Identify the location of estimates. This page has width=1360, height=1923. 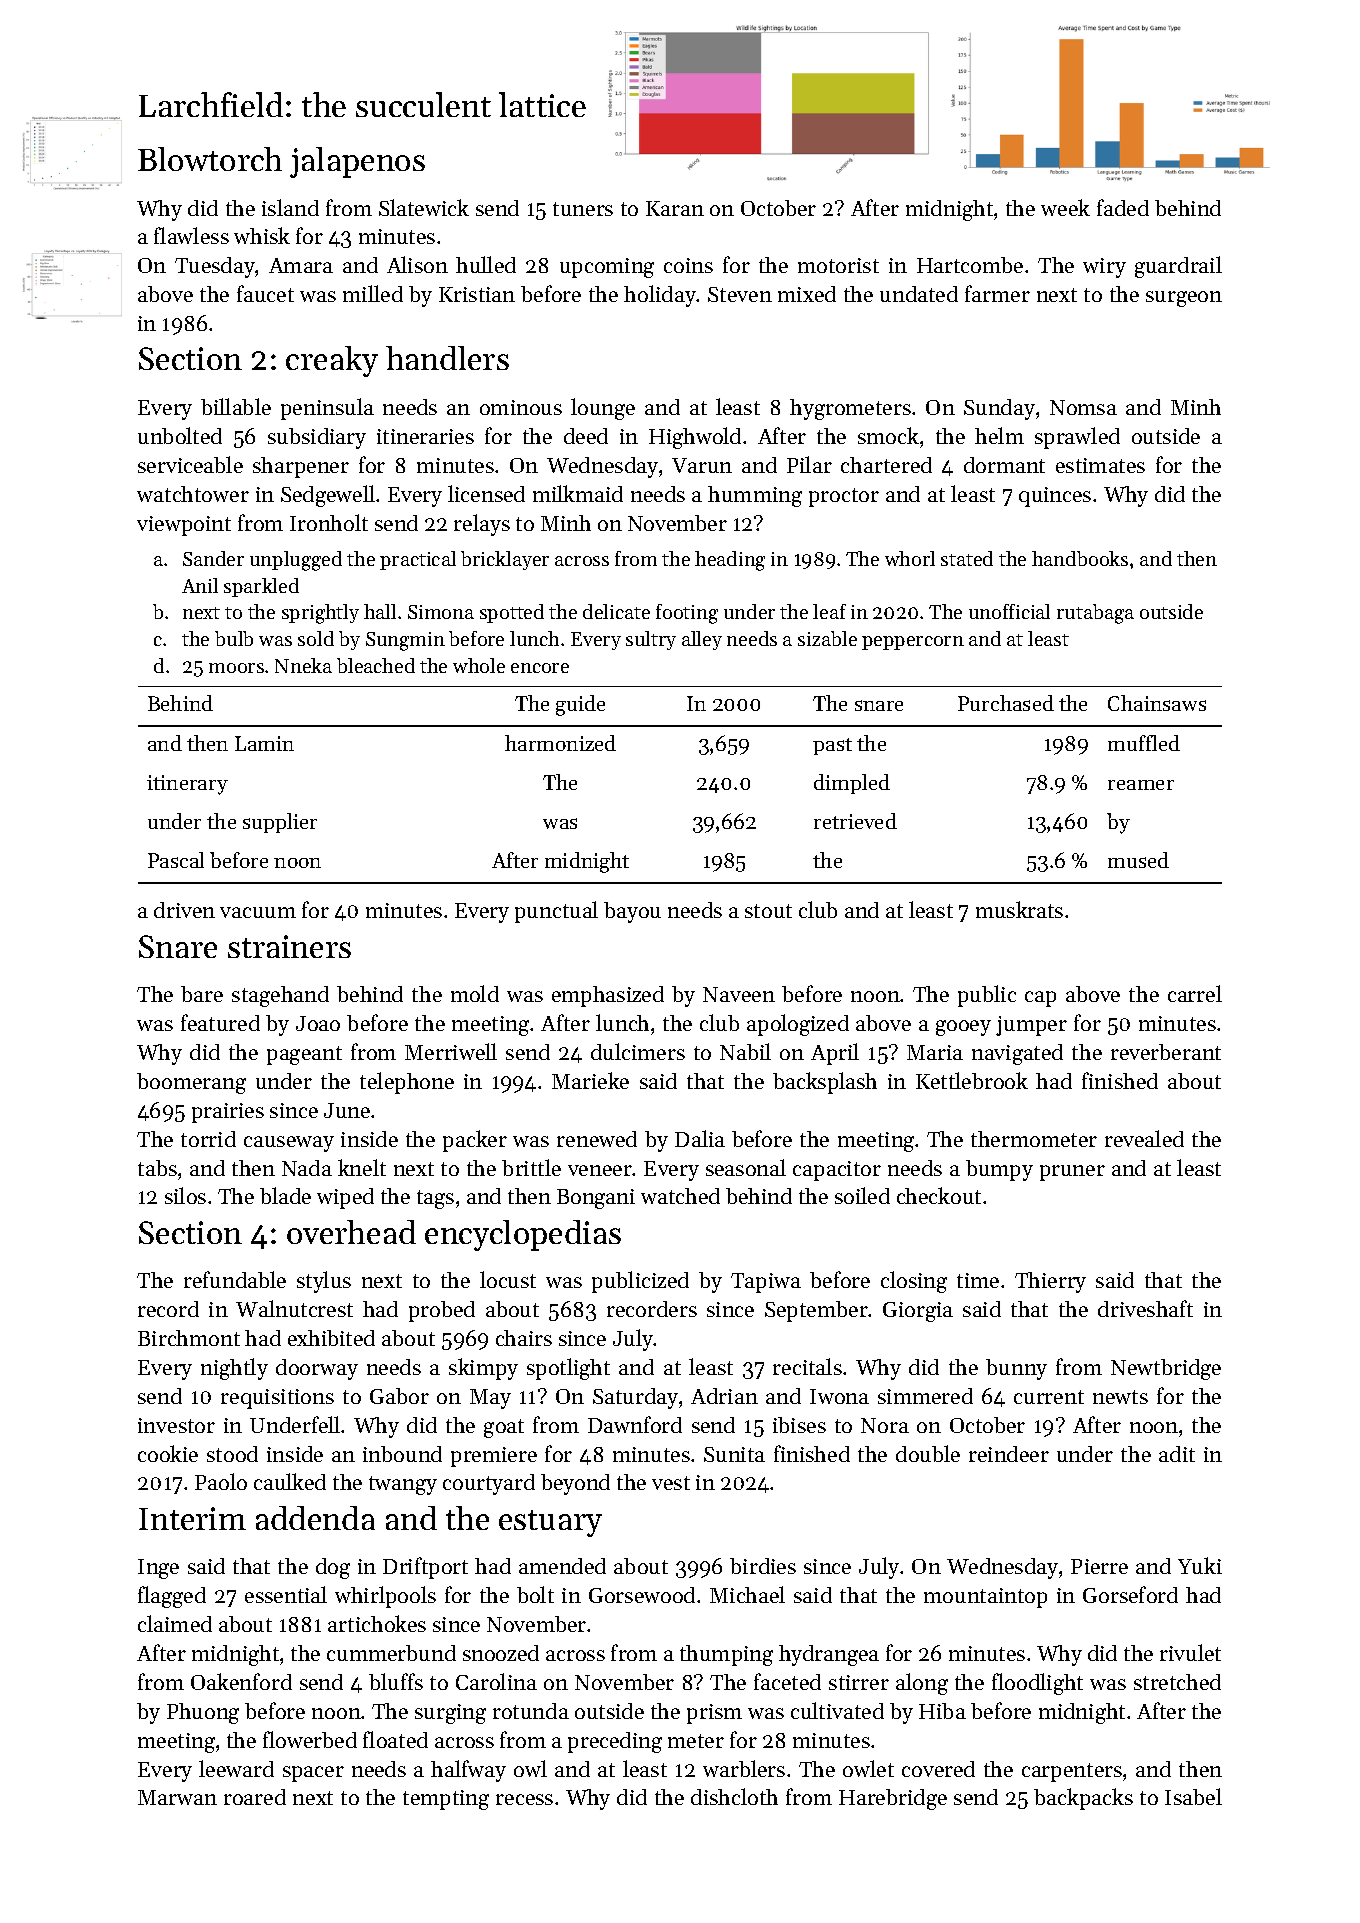
(1100, 465).
